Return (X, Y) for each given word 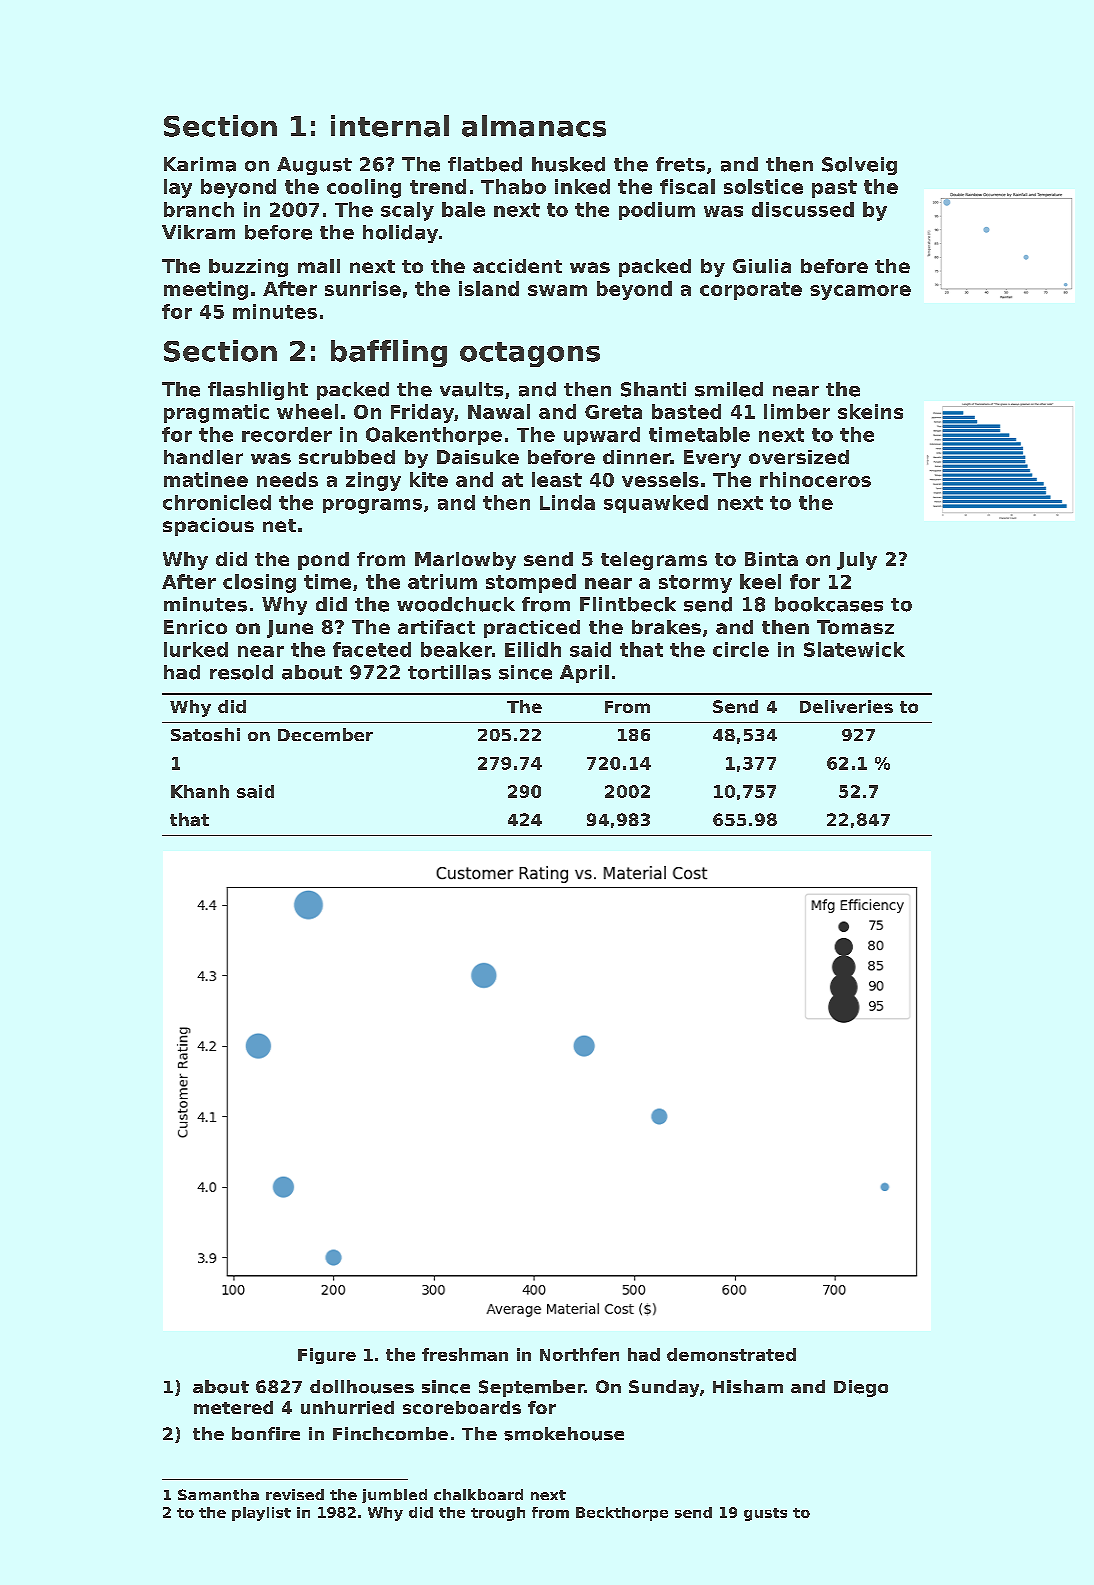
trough (498, 1514)
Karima (200, 164)
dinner (637, 457)
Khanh (200, 791)
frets (680, 164)
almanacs (534, 126)
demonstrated (731, 1354)
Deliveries (846, 706)
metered (233, 1407)
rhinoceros (815, 479)
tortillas (449, 672)
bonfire (266, 1433)
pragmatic (216, 413)
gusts (765, 1514)
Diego (861, 1388)
